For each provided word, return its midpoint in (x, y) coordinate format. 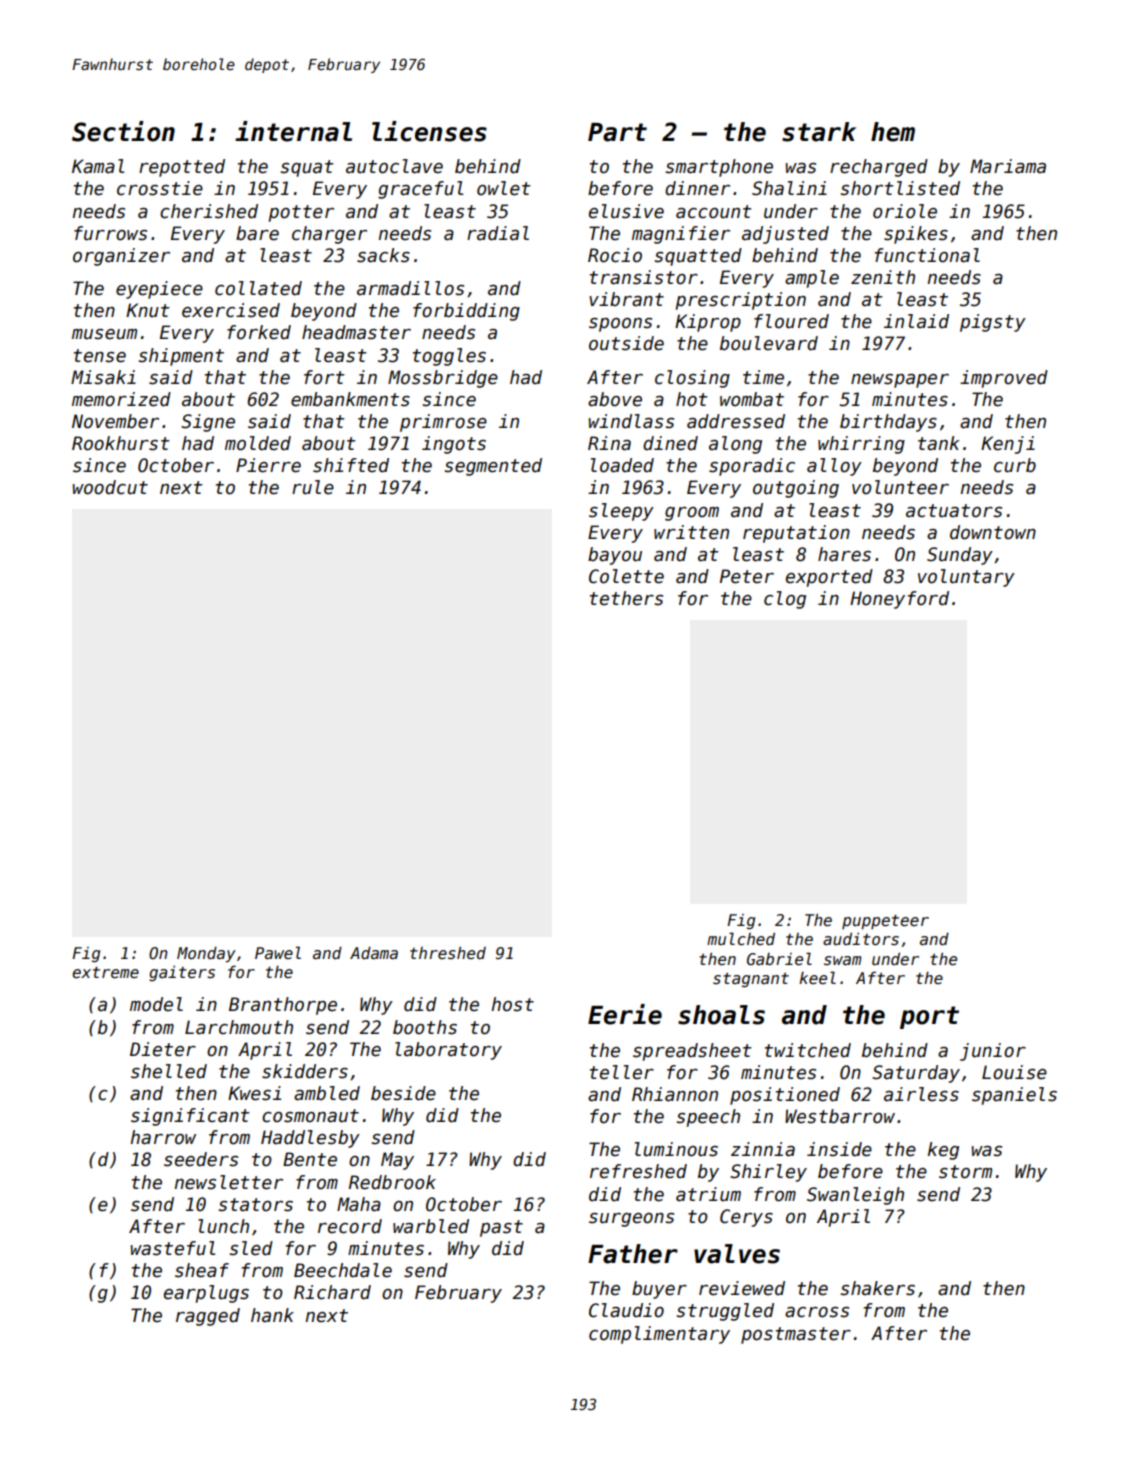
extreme (105, 973)
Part (617, 132)
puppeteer (885, 922)
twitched (808, 1050)
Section (123, 131)
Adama (374, 953)
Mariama (1008, 166)
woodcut (110, 487)
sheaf (202, 1270)
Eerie (625, 1014)
